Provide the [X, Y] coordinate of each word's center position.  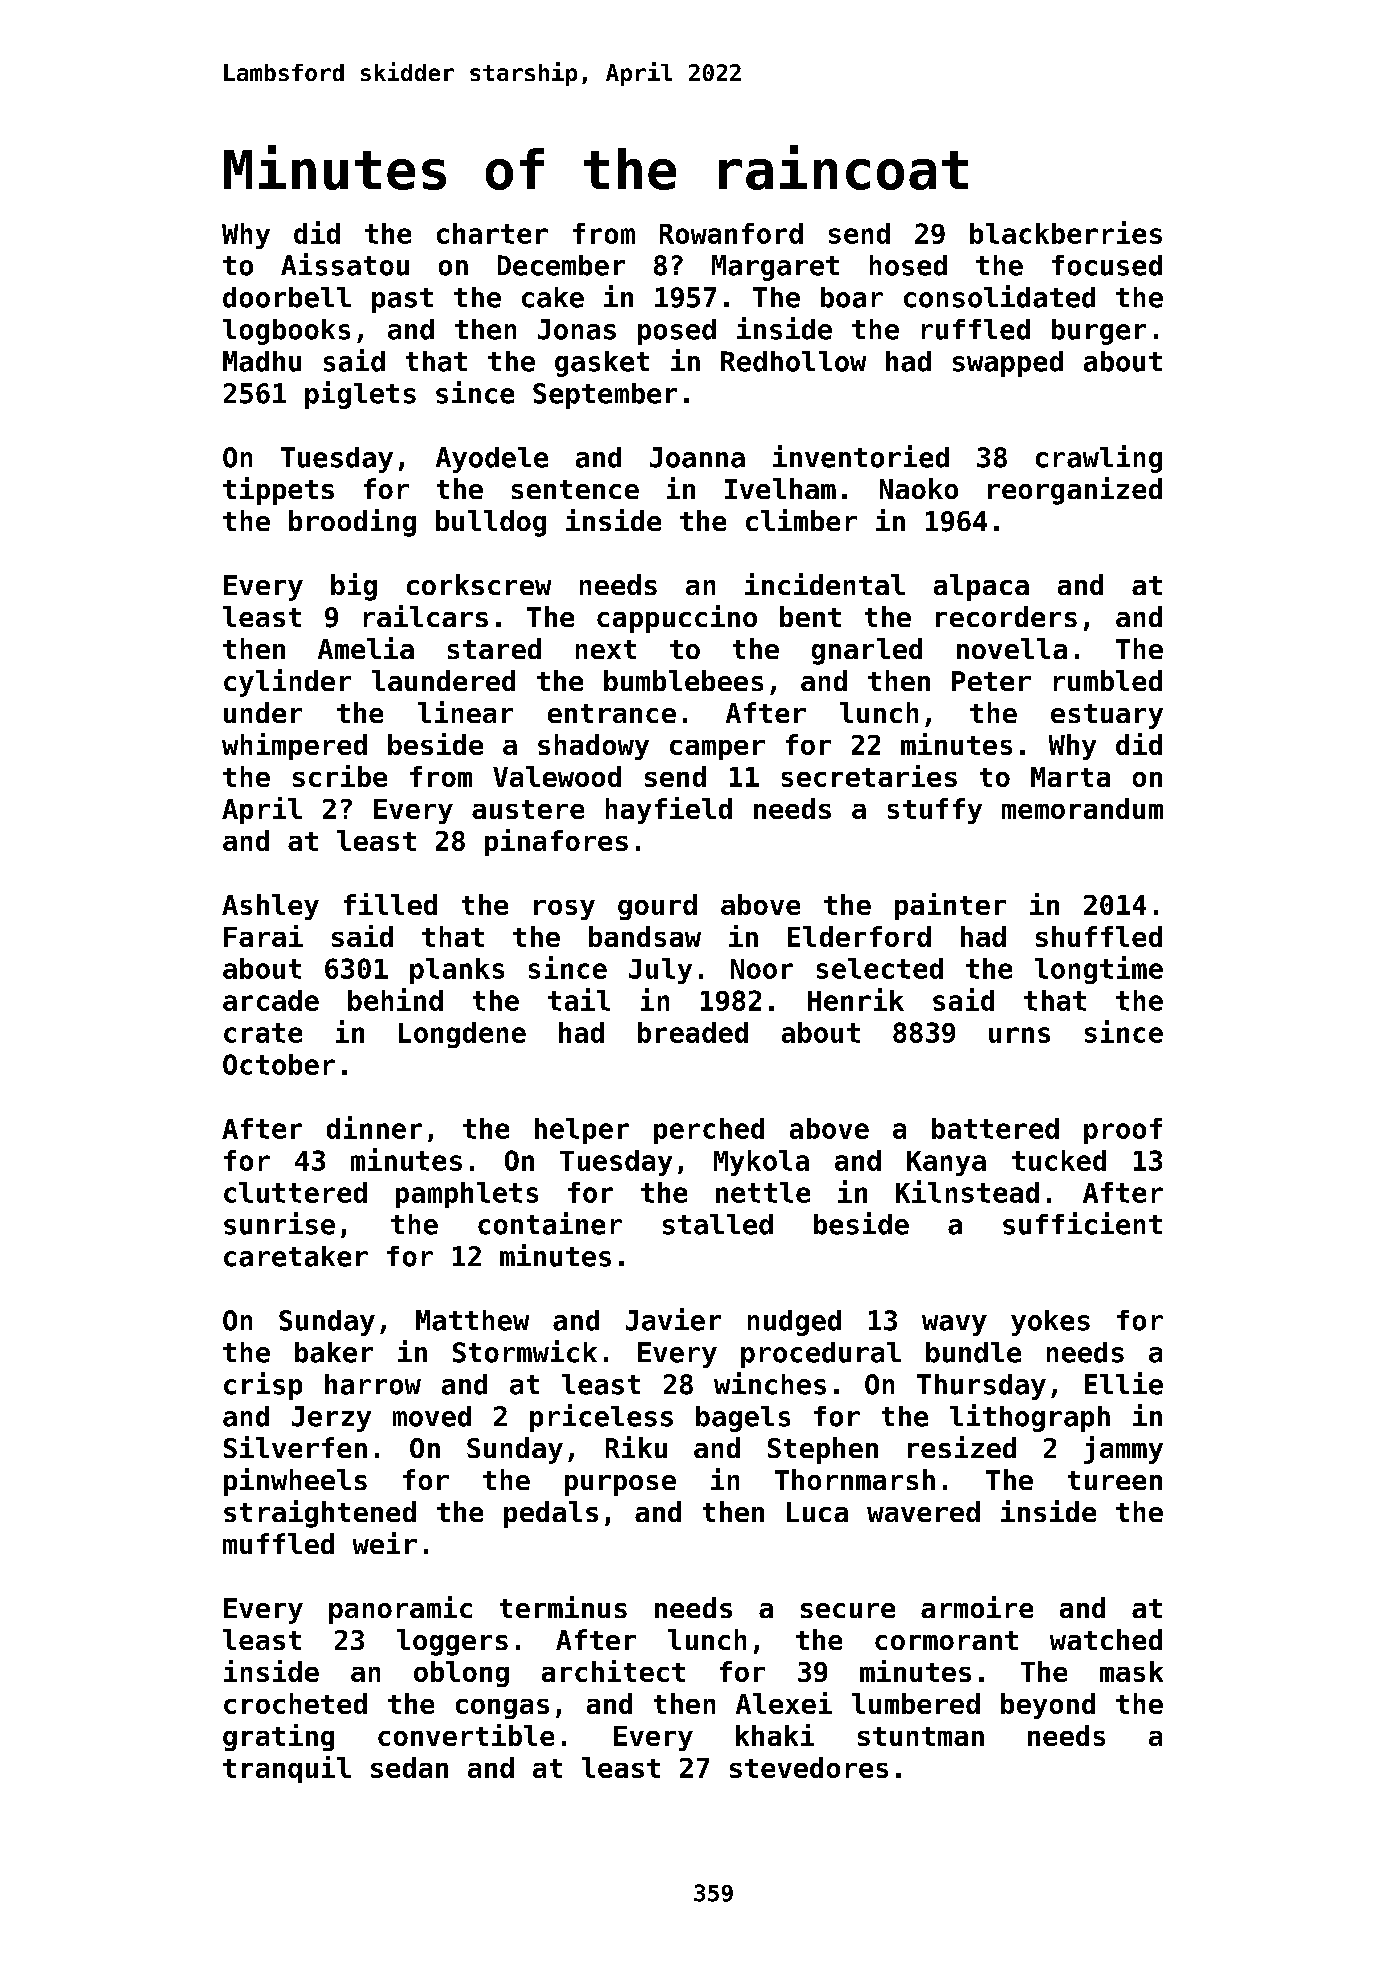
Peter [991, 681]
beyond [1048, 1706]
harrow [373, 1384]
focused [1107, 265]
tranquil [287, 1769]
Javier [673, 1319]
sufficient [1082, 1223]
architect [613, 1671]
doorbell [287, 297]
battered [995, 1128]
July [660, 971]
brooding [352, 523]
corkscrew [479, 584]
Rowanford [731, 233]
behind [395, 999]
